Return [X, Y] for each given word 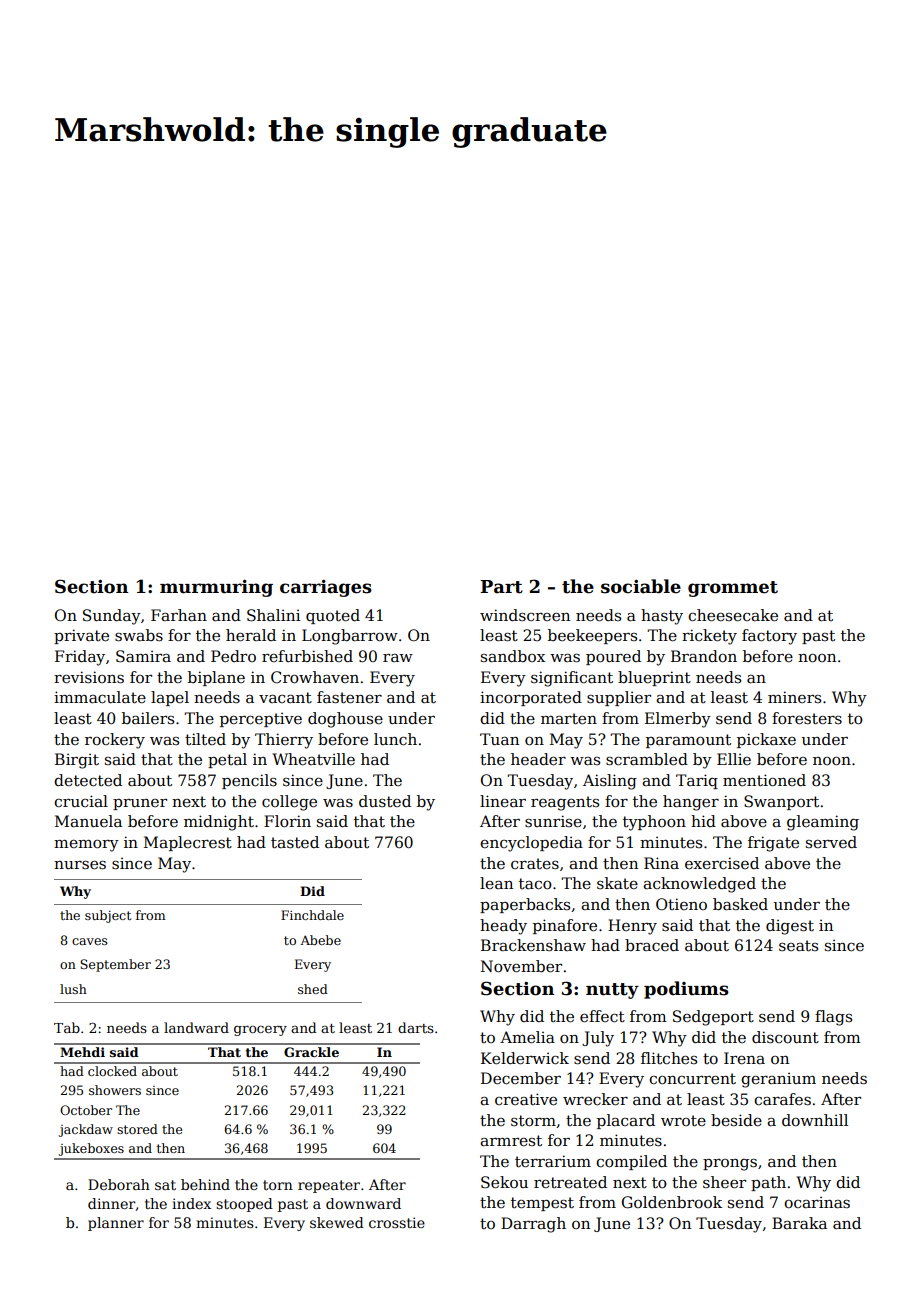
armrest [511, 1141]
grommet [733, 589]
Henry [632, 927]
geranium [778, 1080]
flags [833, 1018]
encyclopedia [531, 844]
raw [398, 658]
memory [86, 846]
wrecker [595, 1099]
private [81, 636]
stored [137, 1129]
